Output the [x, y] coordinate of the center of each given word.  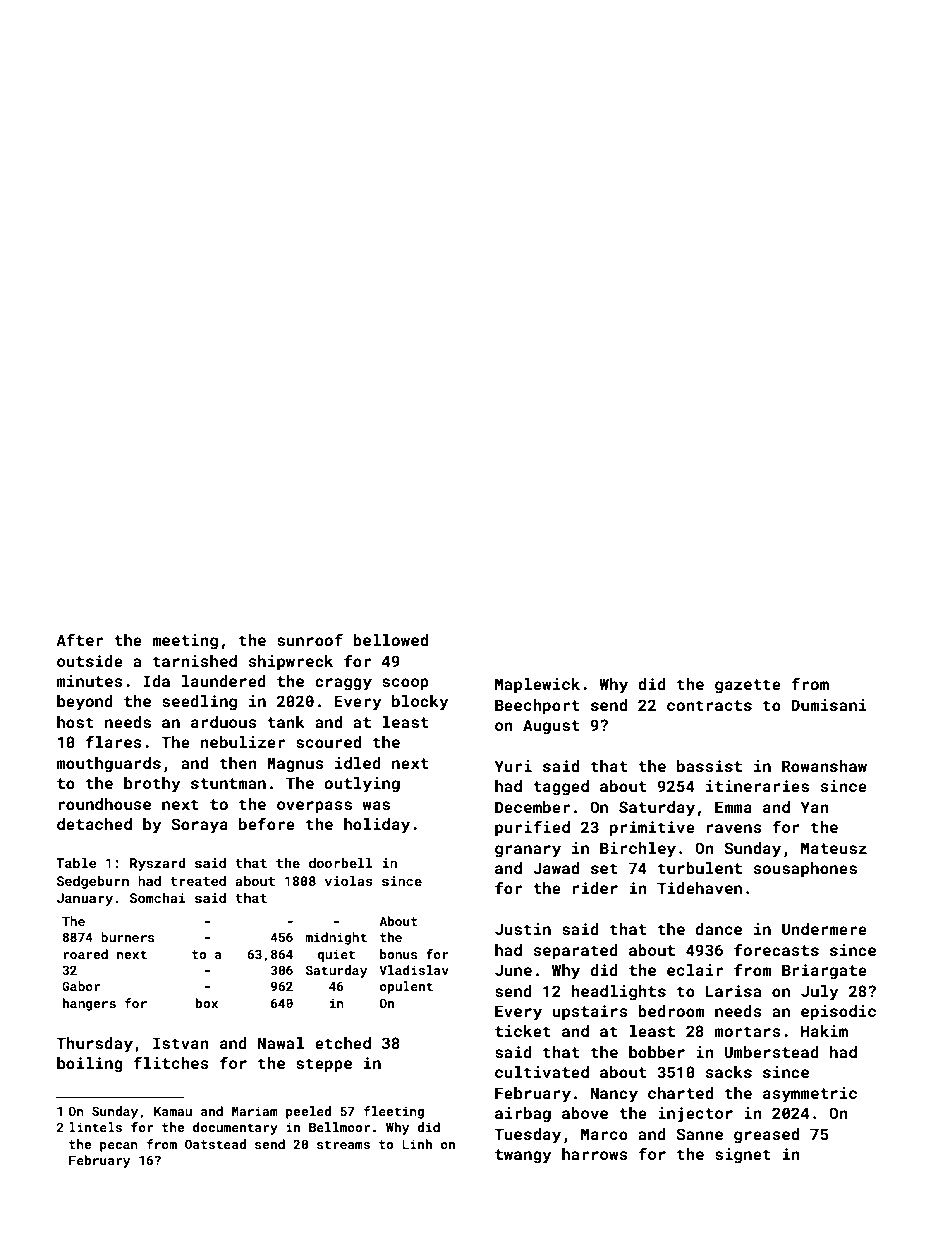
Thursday [94, 1045]
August [551, 727]
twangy [523, 1156]
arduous [224, 722]
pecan [119, 1147]
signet [743, 1156]
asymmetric [810, 1095]
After [79, 639]
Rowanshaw [824, 766]
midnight [336, 938]
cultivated [542, 1072]
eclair [695, 970]
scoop [405, 684]
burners [128, 937]
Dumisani [829, 705]
